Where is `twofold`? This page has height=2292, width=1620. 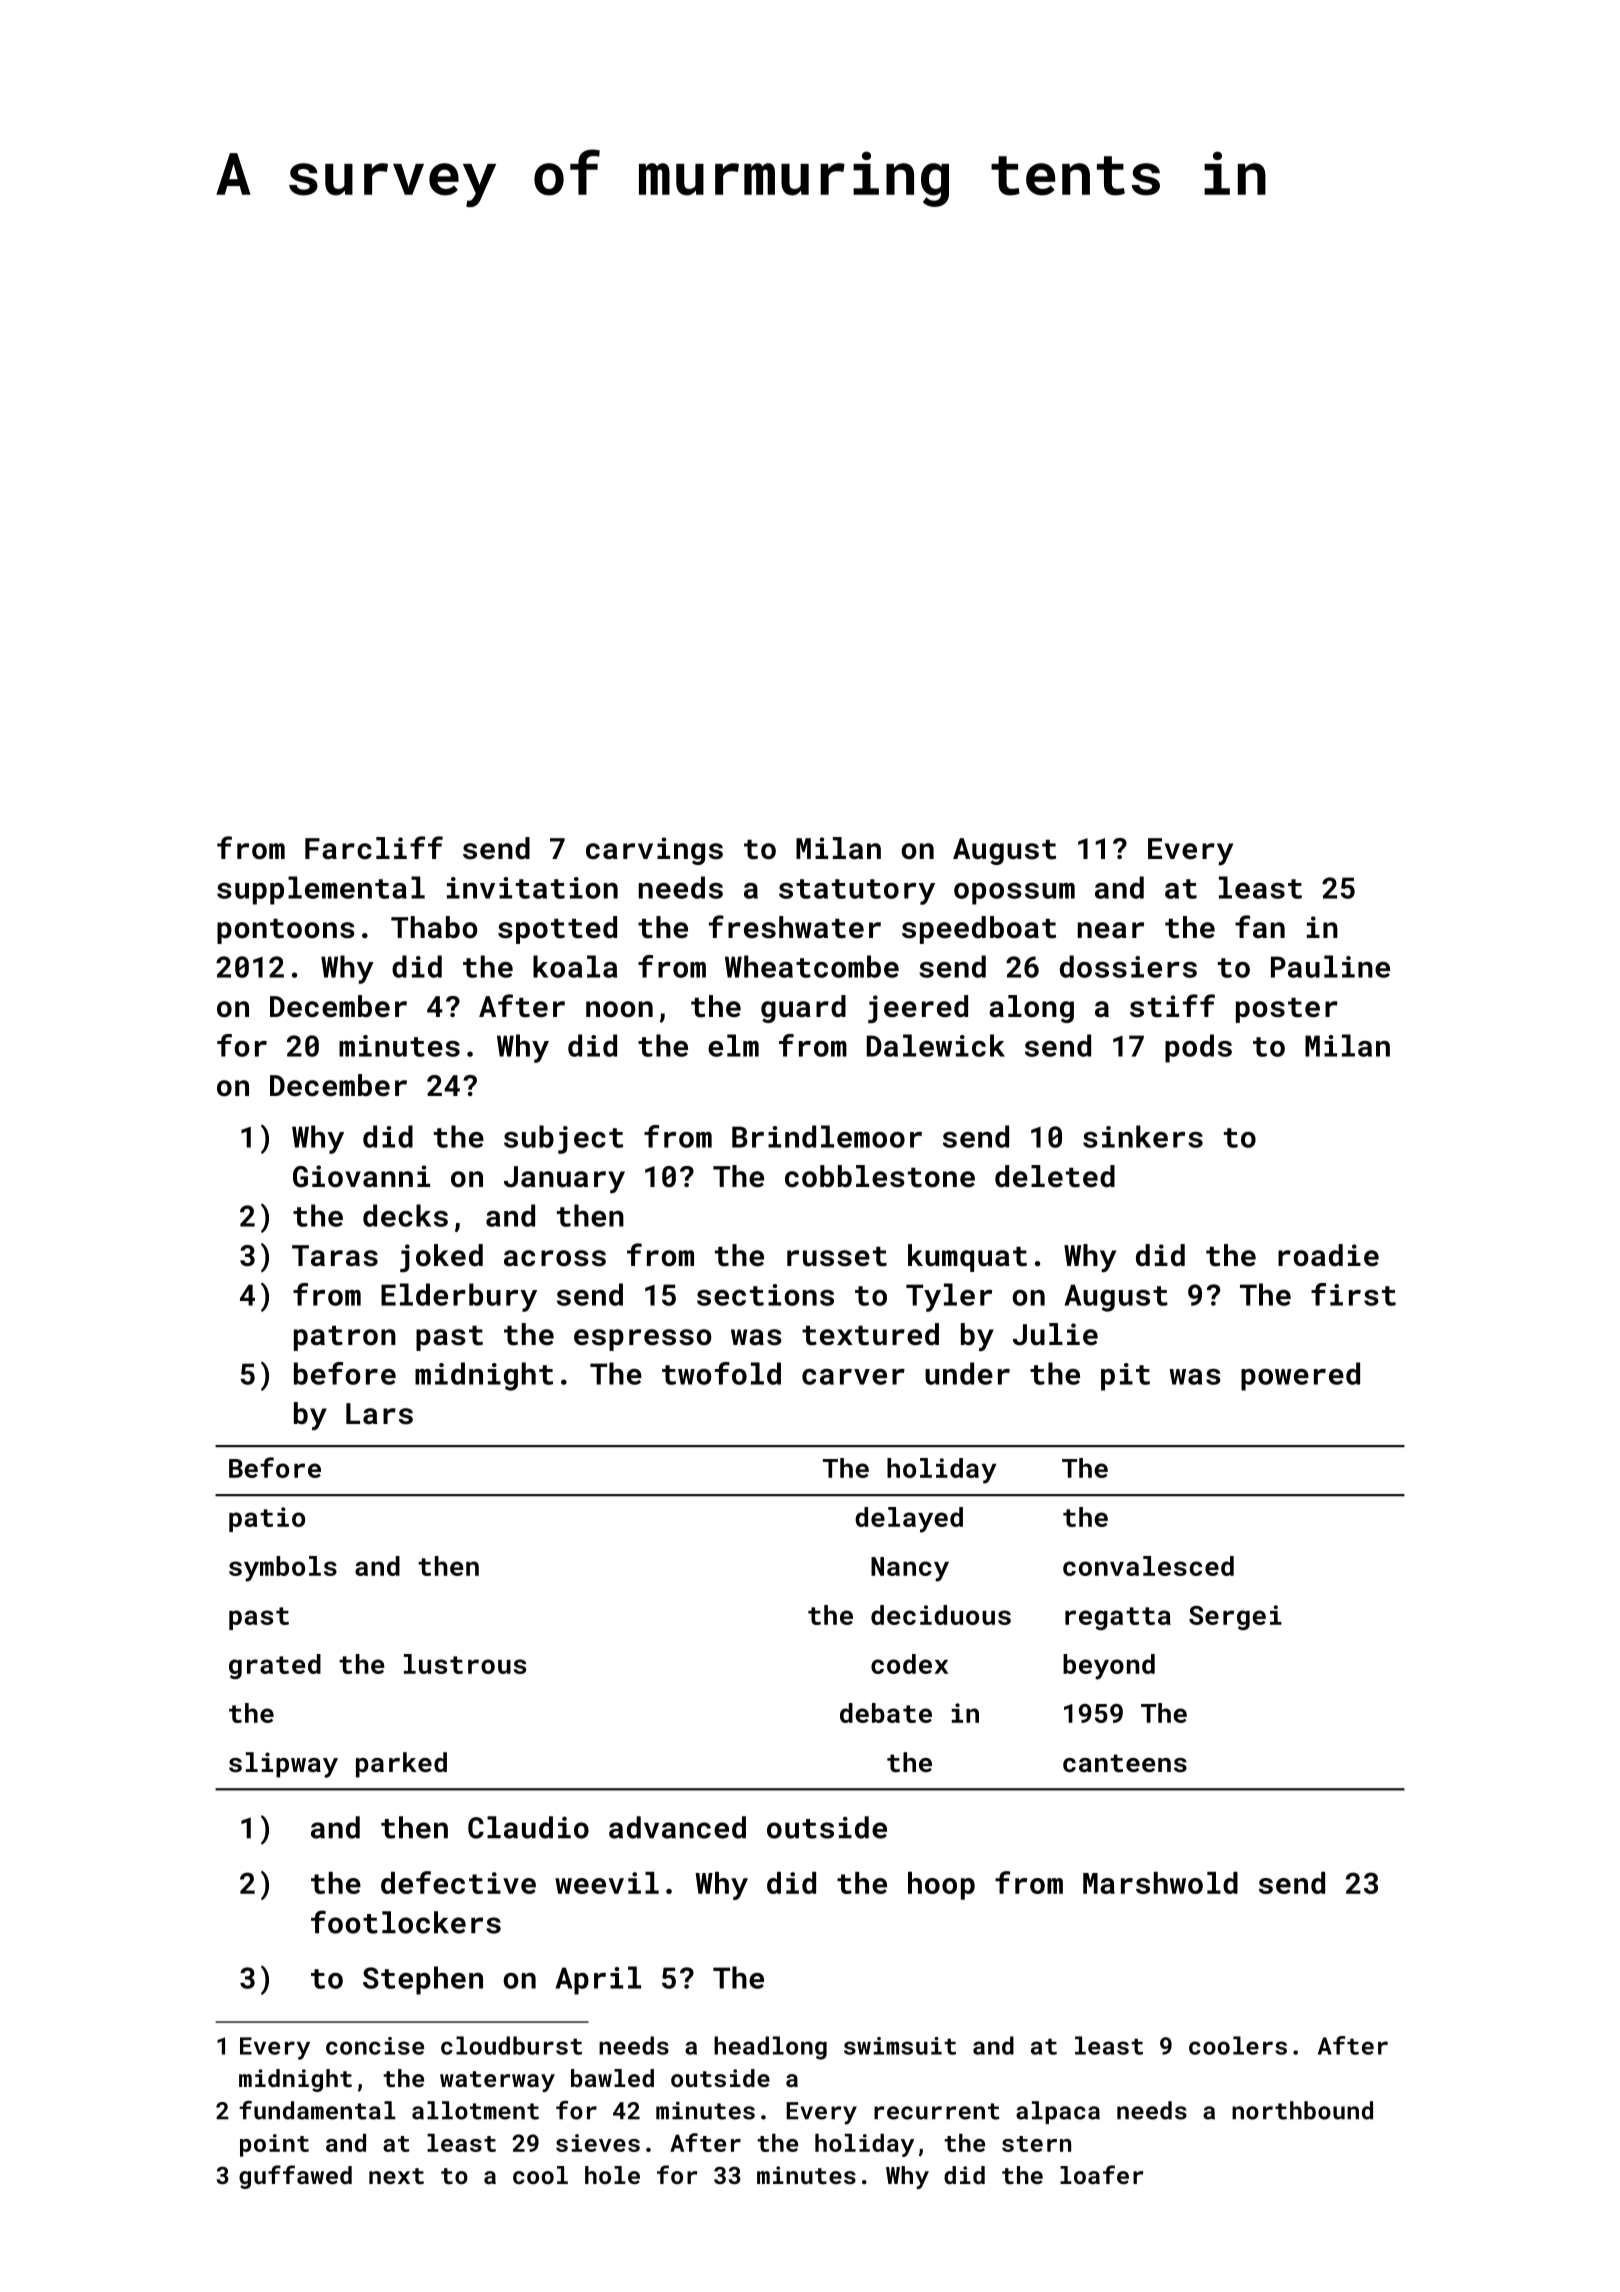 twofold is located at coordinates (721, 1373).
